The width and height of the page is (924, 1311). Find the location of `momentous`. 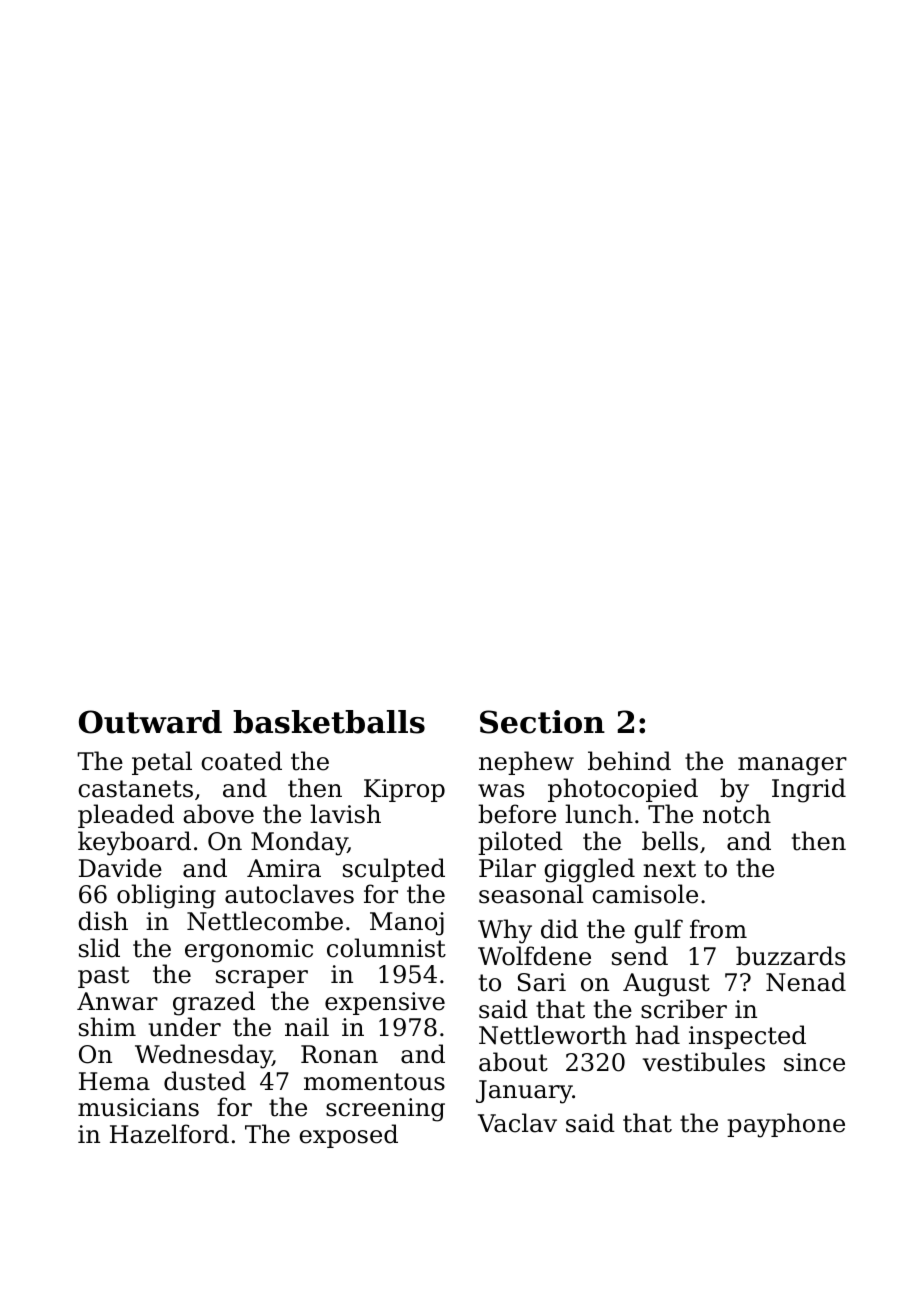

momentous is located at coordinates (374, 1082).
